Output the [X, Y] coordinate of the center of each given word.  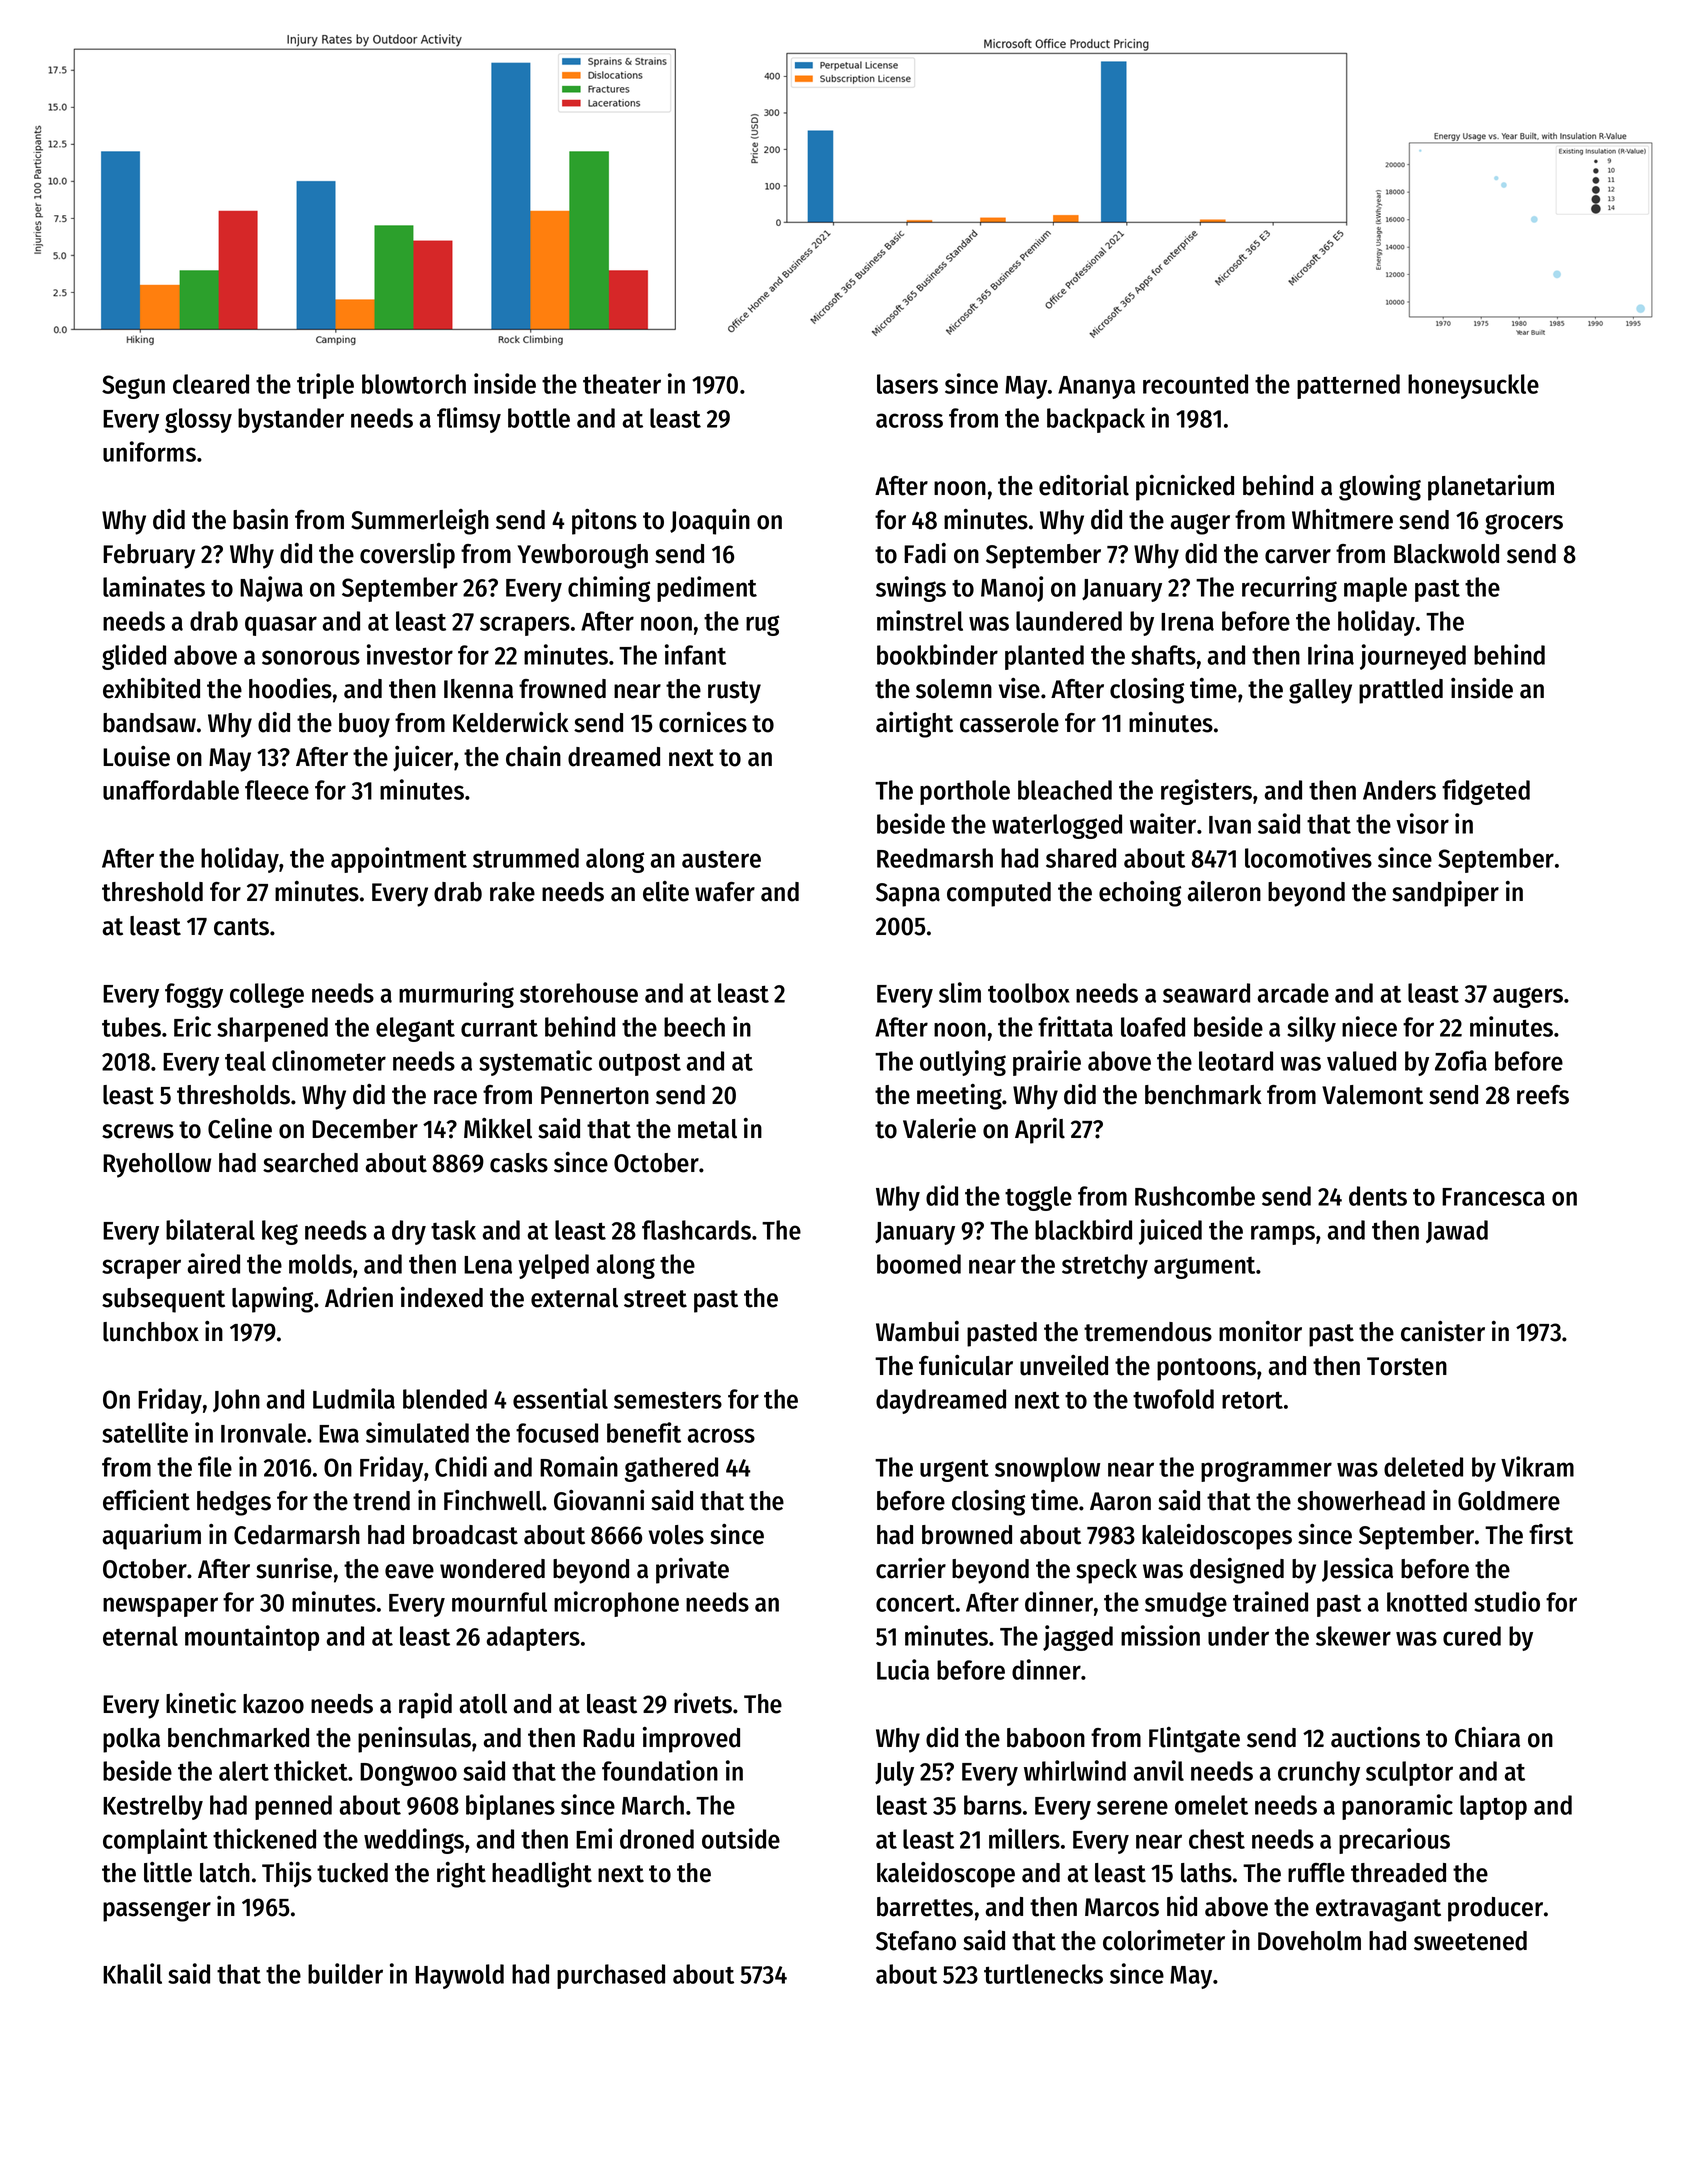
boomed [919, 1264]
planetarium [1491, 488]
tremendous [1148, 1332]
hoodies [290, 688]
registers [1206, 792]
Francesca [1493, 1197]
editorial [1084, 485]
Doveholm [1309, 1941]
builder [345, 1973]
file [215, 1466]
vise [1019, 688]
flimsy [469, 420]
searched [310, 1163]
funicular [966, 1365]
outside [741, 1838]
